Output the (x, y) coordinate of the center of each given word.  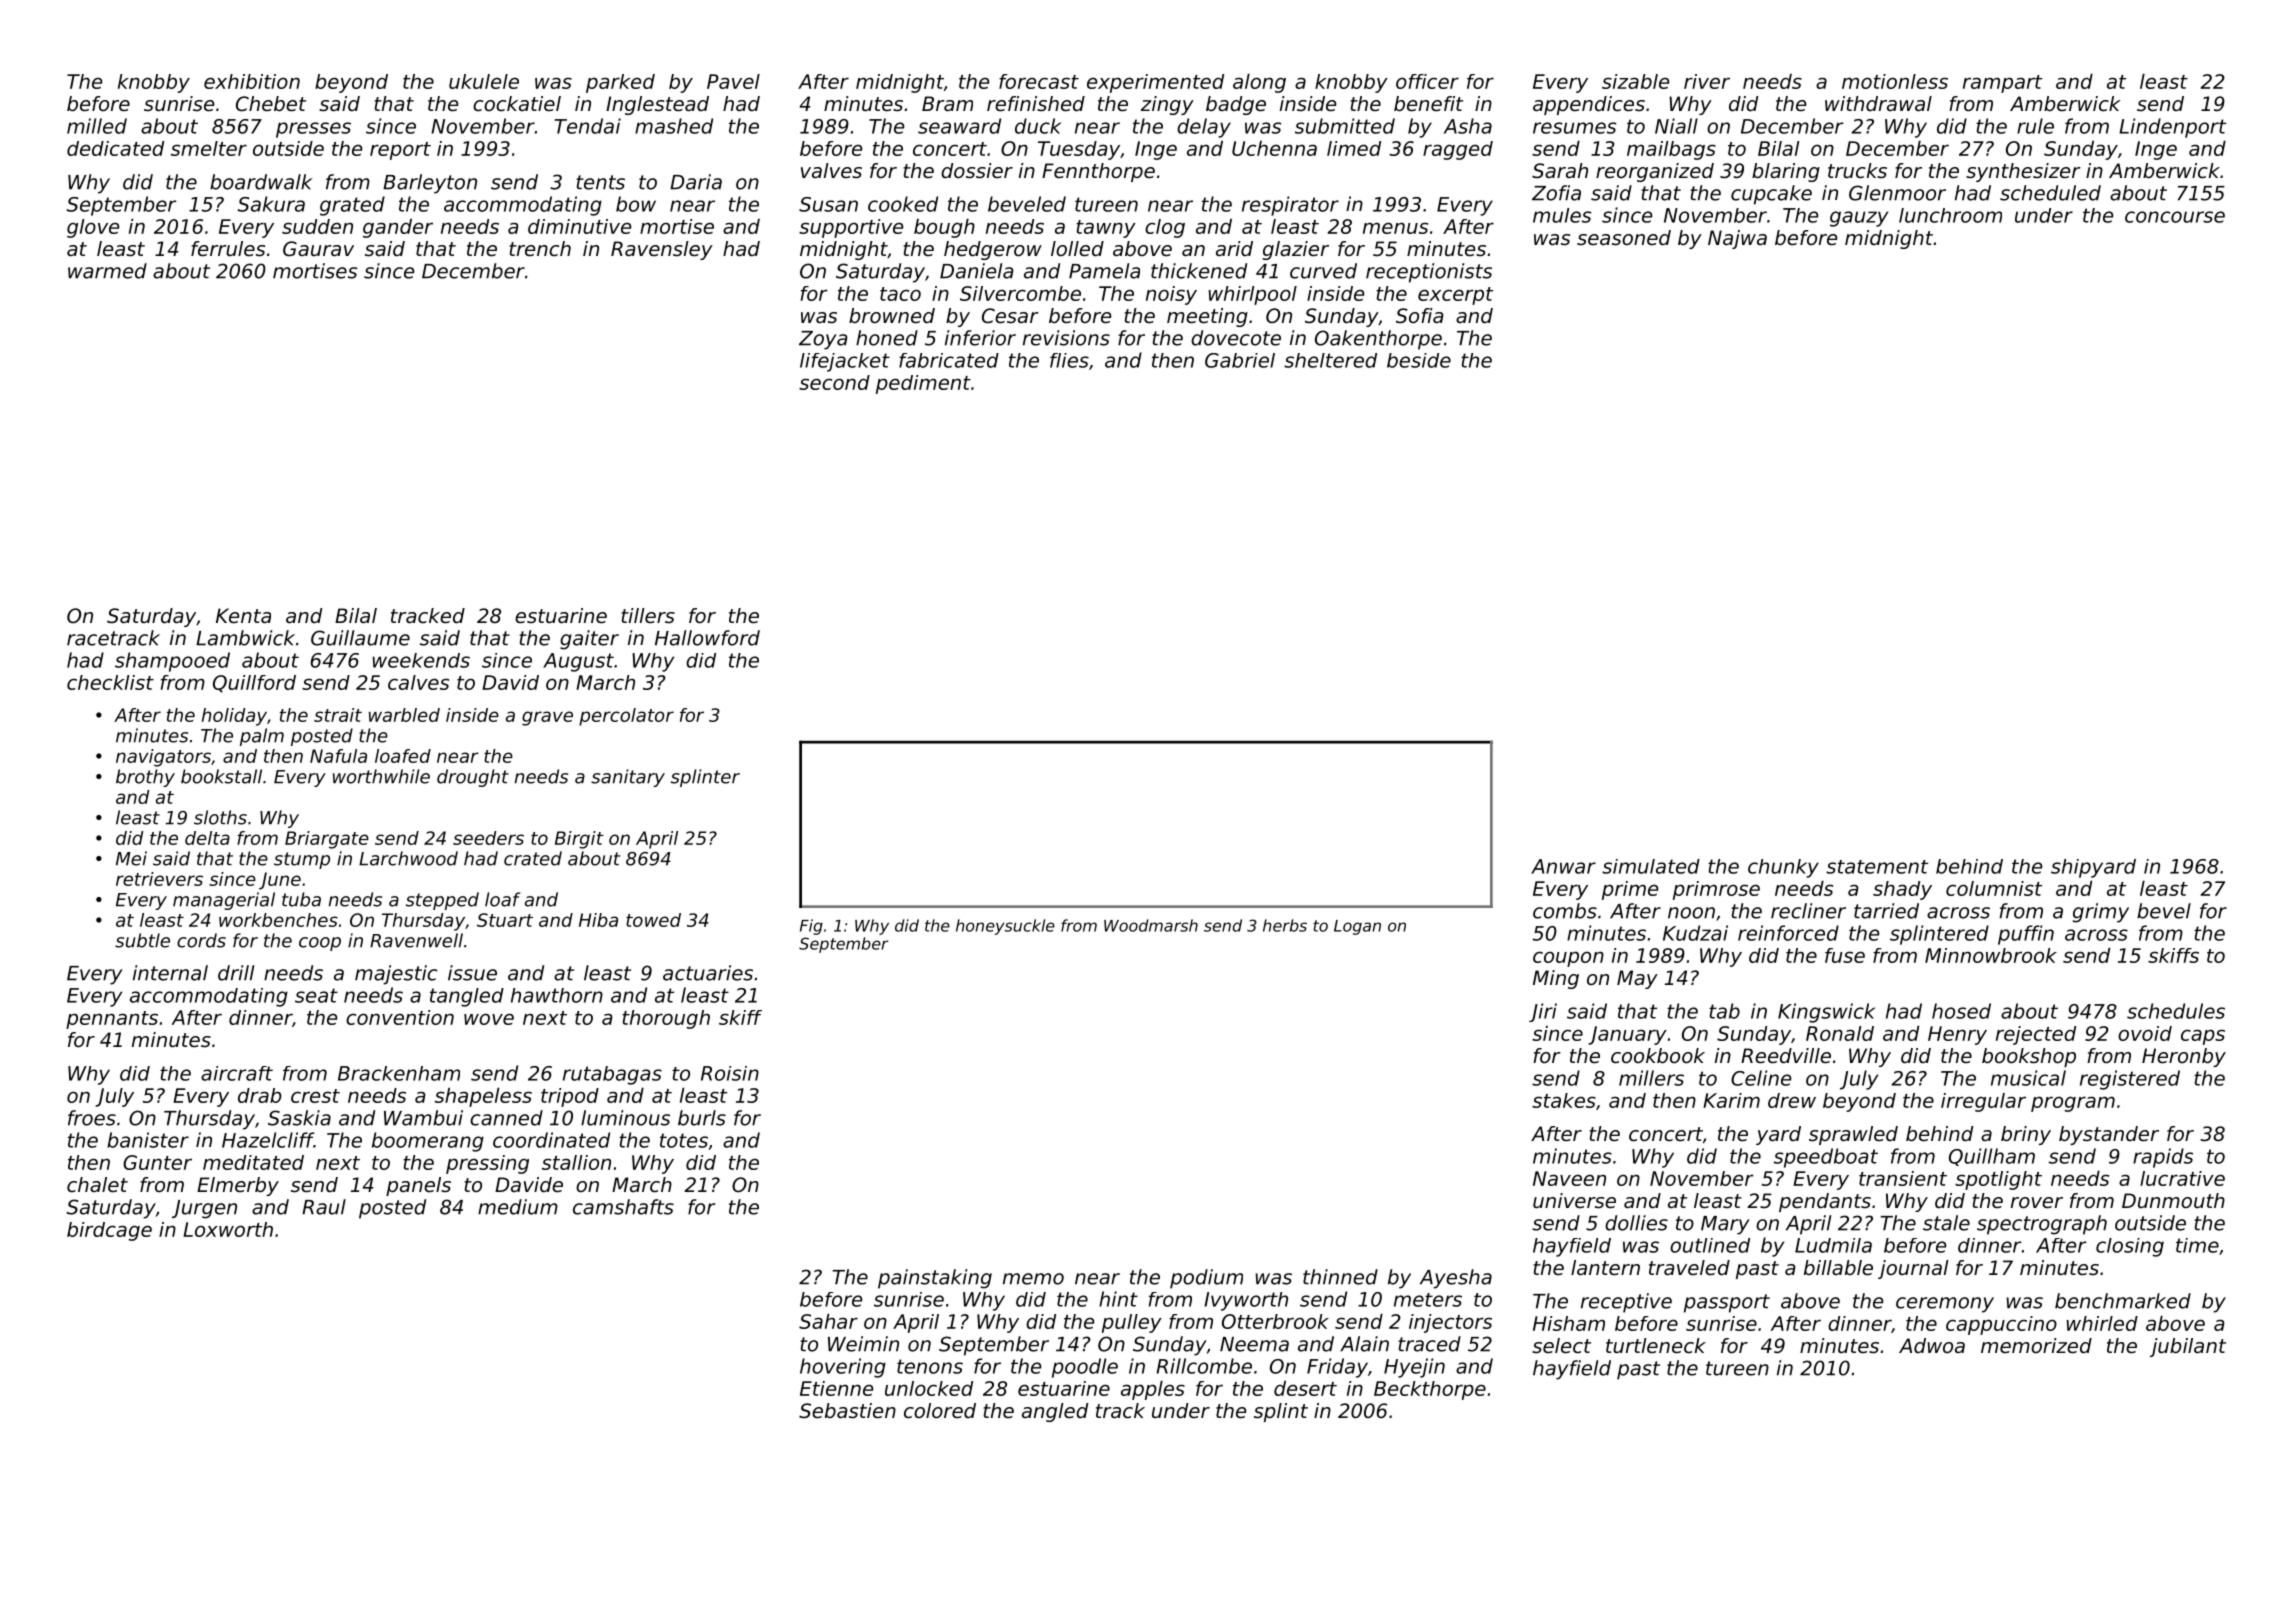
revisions (1066, 338)
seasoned (1624, 238)
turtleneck (1656, 1346)
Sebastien (847, 1411)
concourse (2175, 217)
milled (97, 126)
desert (1305, 1388)
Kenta (243, 616)
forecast (1039, 81)
